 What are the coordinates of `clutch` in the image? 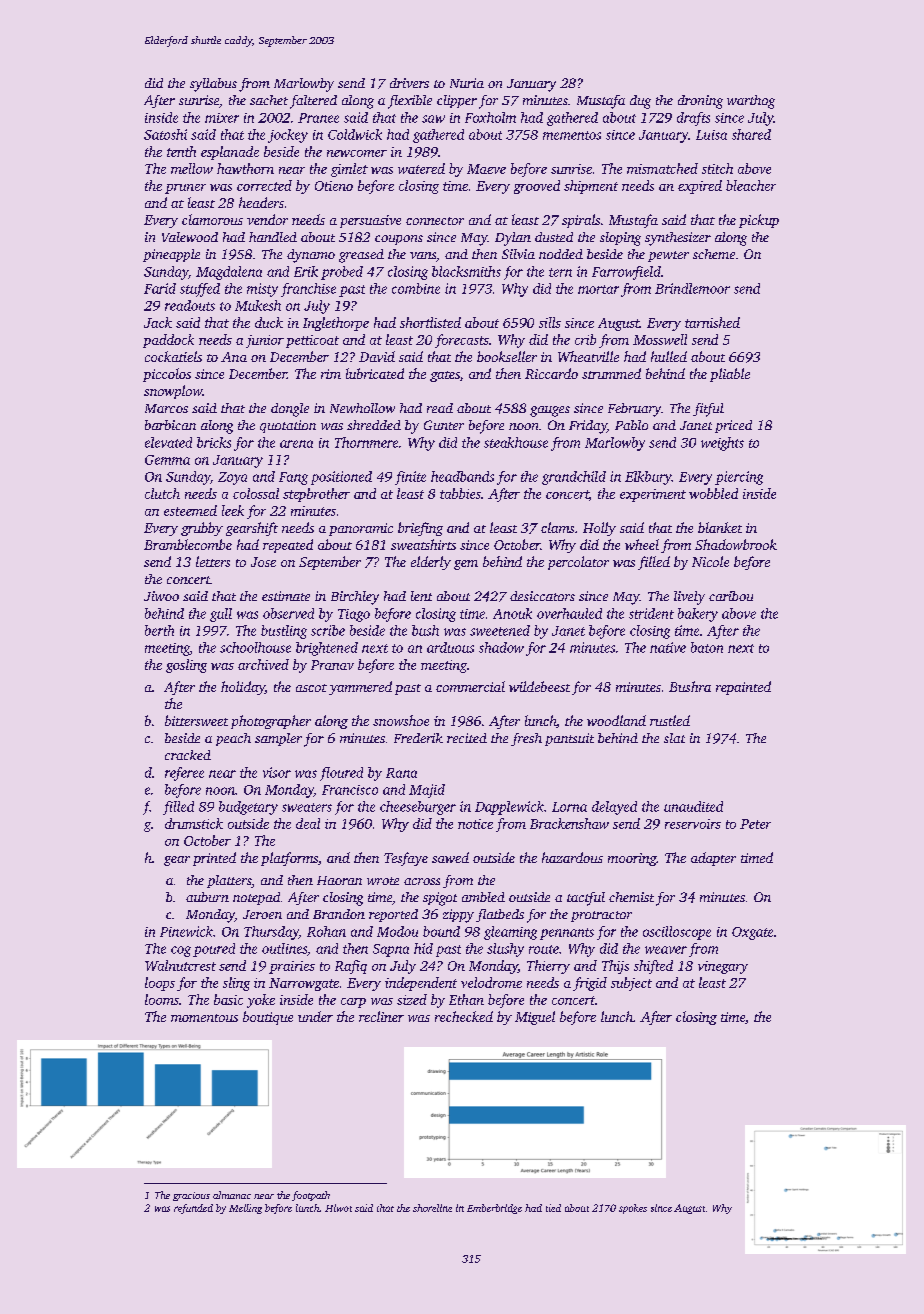 It's located at (162, 493).
